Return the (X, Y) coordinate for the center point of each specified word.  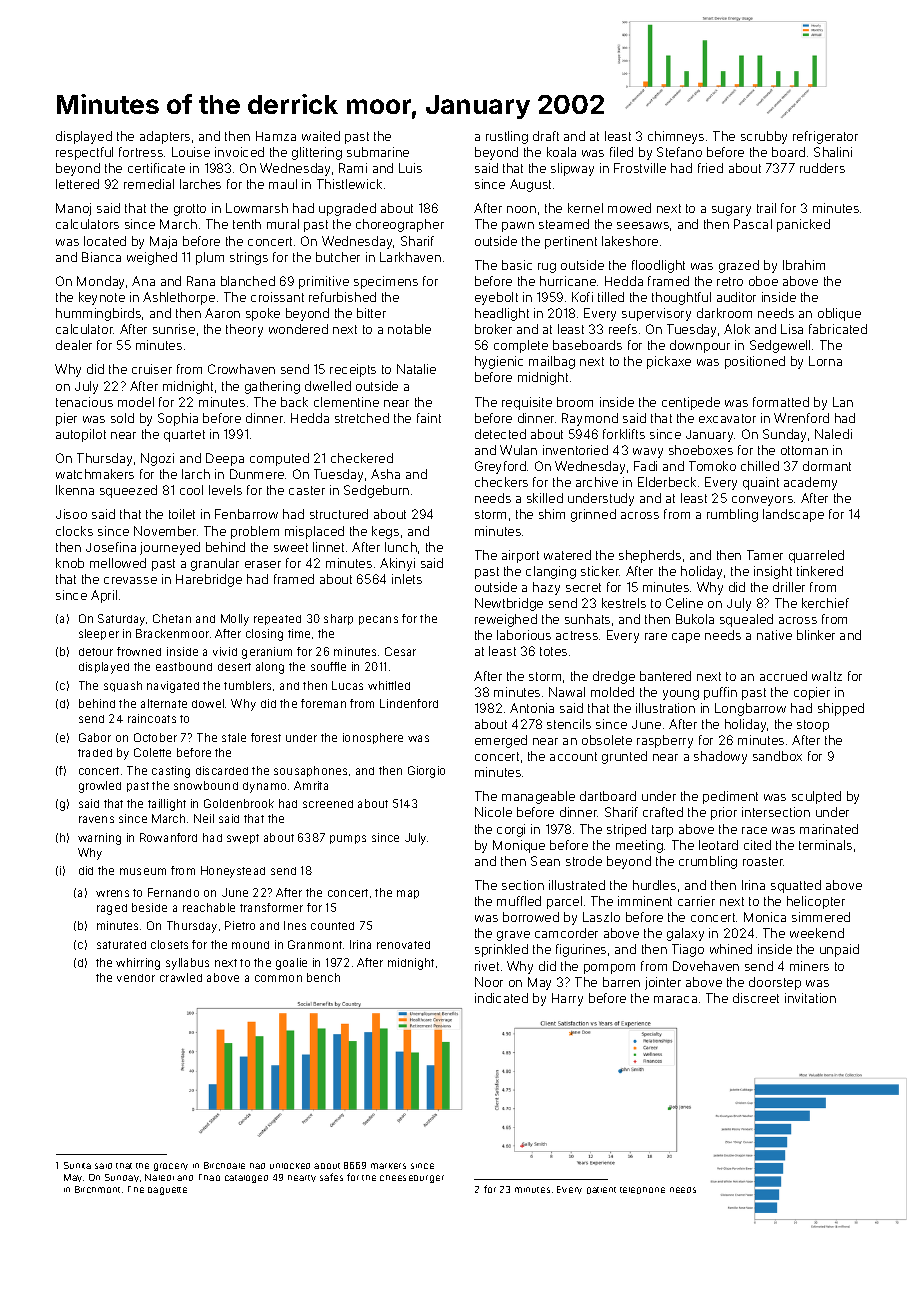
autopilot (81, 435)
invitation (810, 998)
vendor (136, 978)
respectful (84, 153)
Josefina (111, 547)
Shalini (833, 152)
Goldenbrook (239, 803)
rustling (507, 137)
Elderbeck (667, 482)
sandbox (777, 756)
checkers (501, 482)
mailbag (552, 362)
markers (388, 1166)
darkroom (724, 313)
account (573, 756)
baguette (167, 1191)
